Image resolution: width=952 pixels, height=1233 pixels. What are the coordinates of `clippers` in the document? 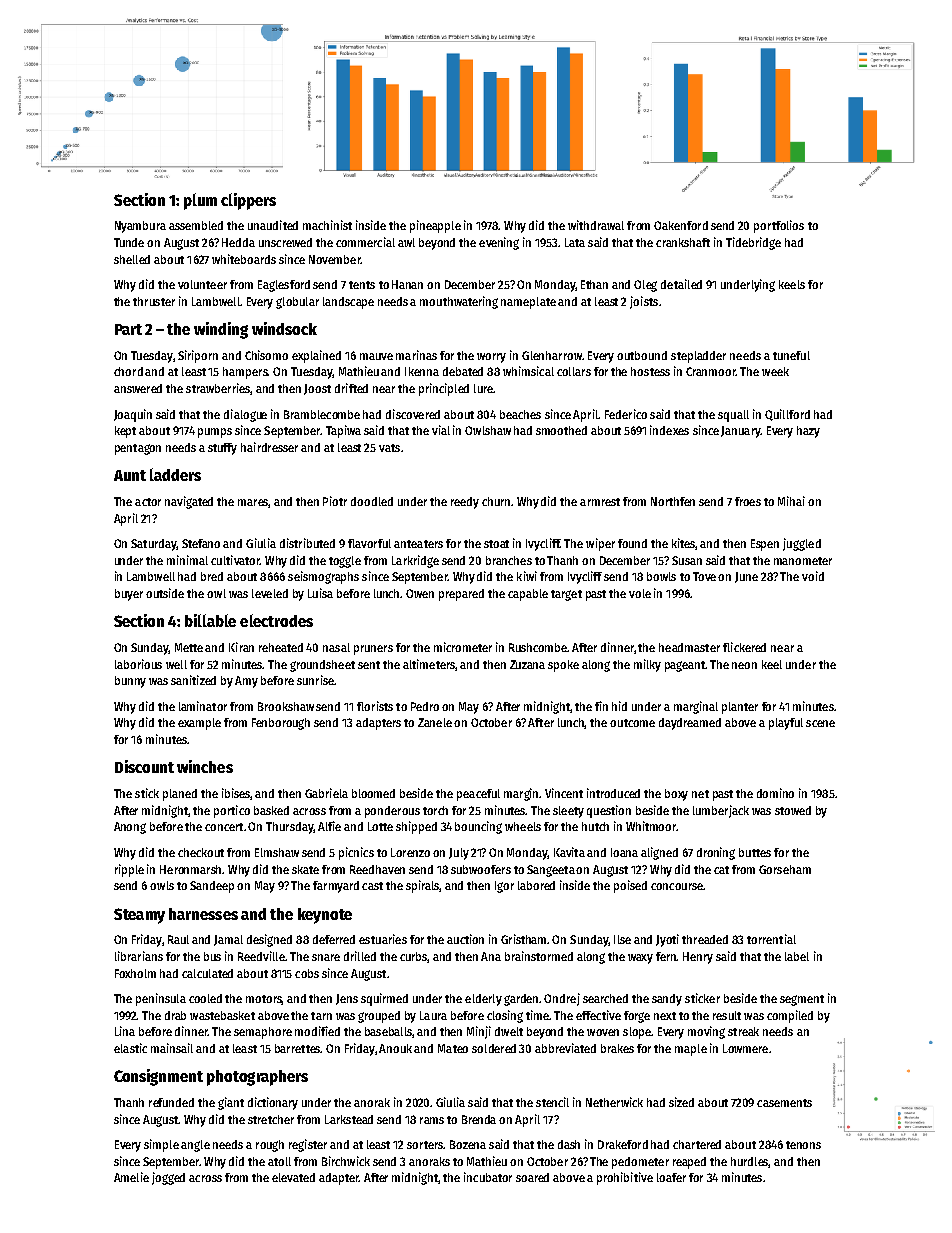 It's located at (248, 201).
